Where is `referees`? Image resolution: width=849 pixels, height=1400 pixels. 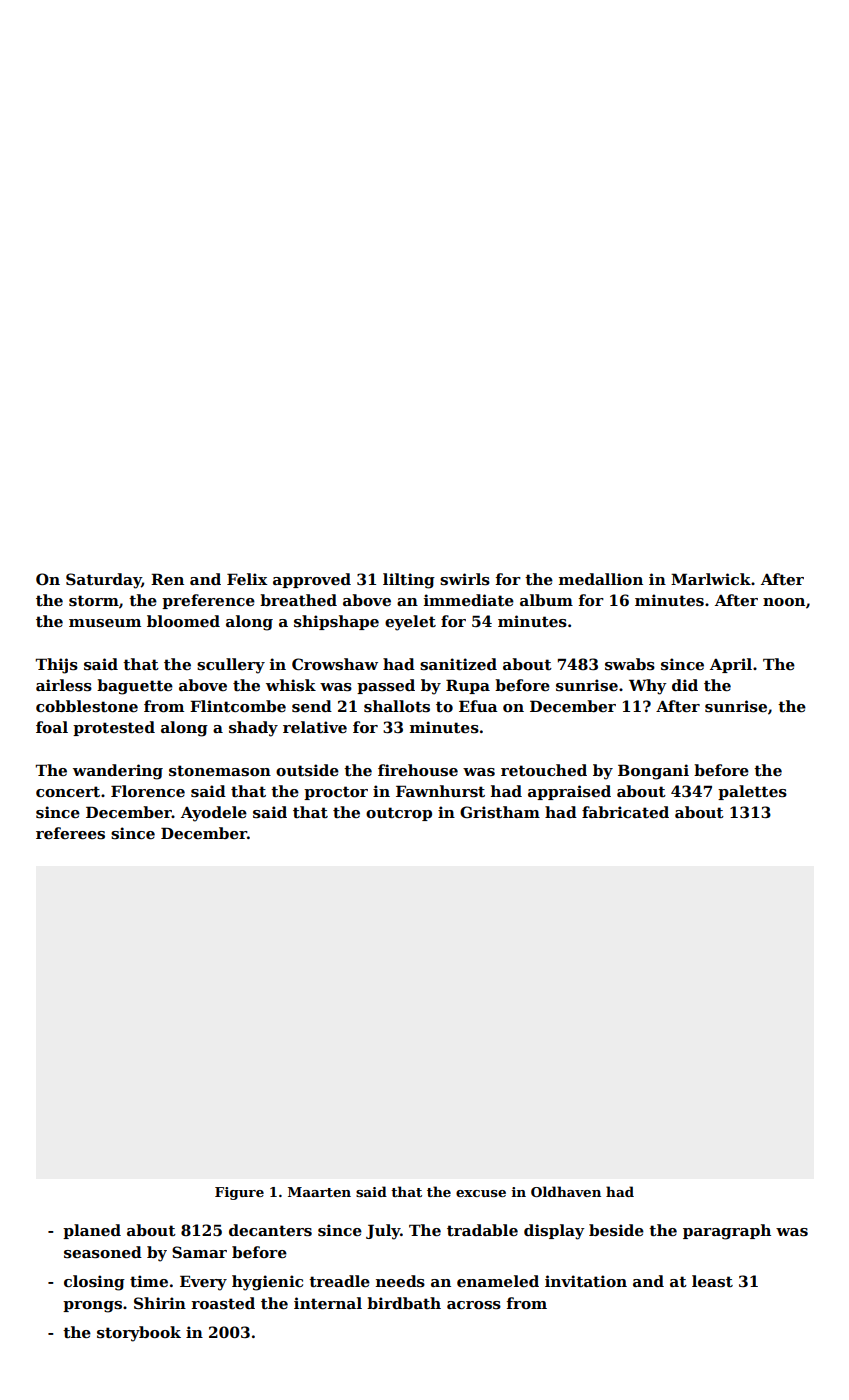
referees is located at coordinates (70, 833).
